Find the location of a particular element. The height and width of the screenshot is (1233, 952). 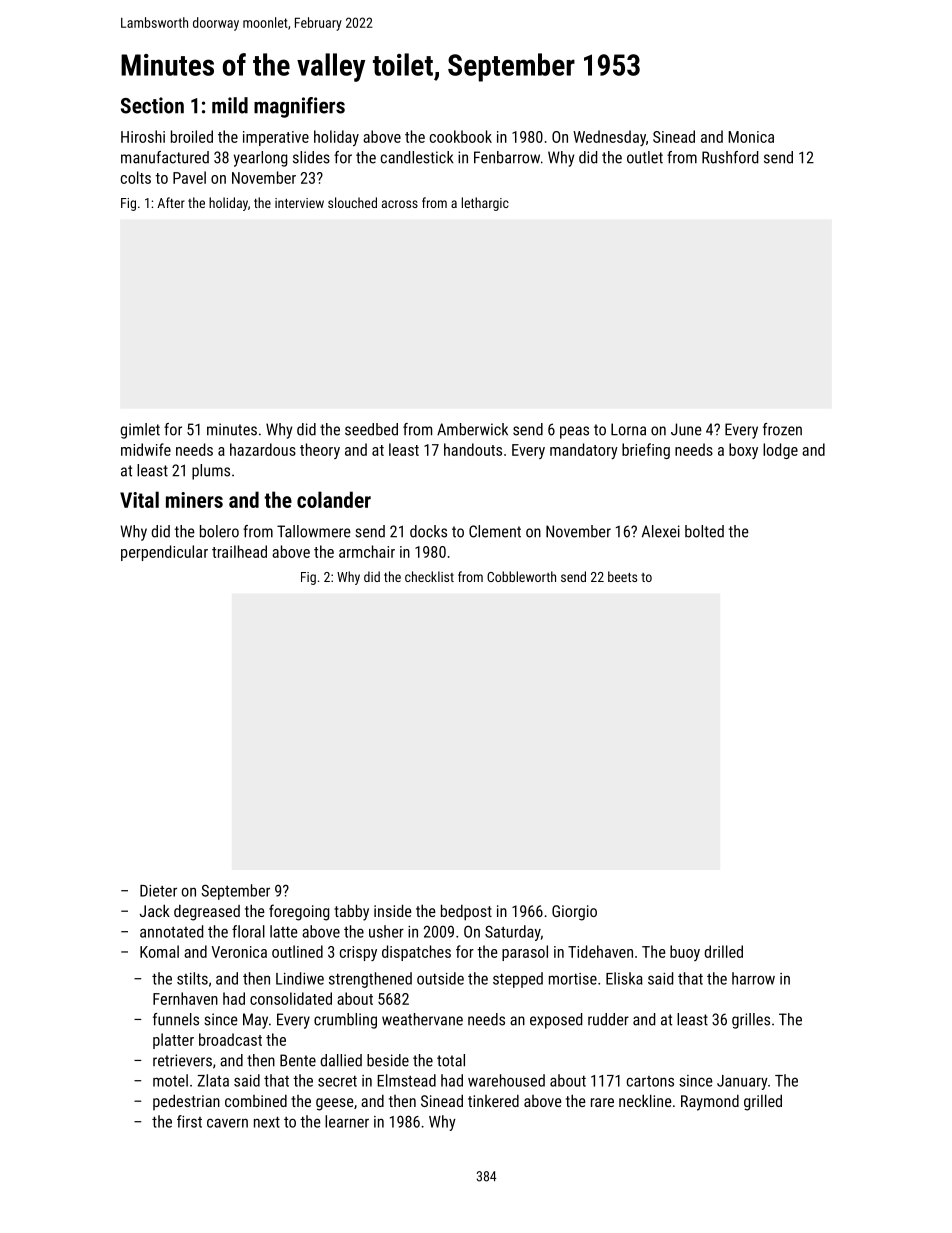

plums is located at coordinates (211, 472).
